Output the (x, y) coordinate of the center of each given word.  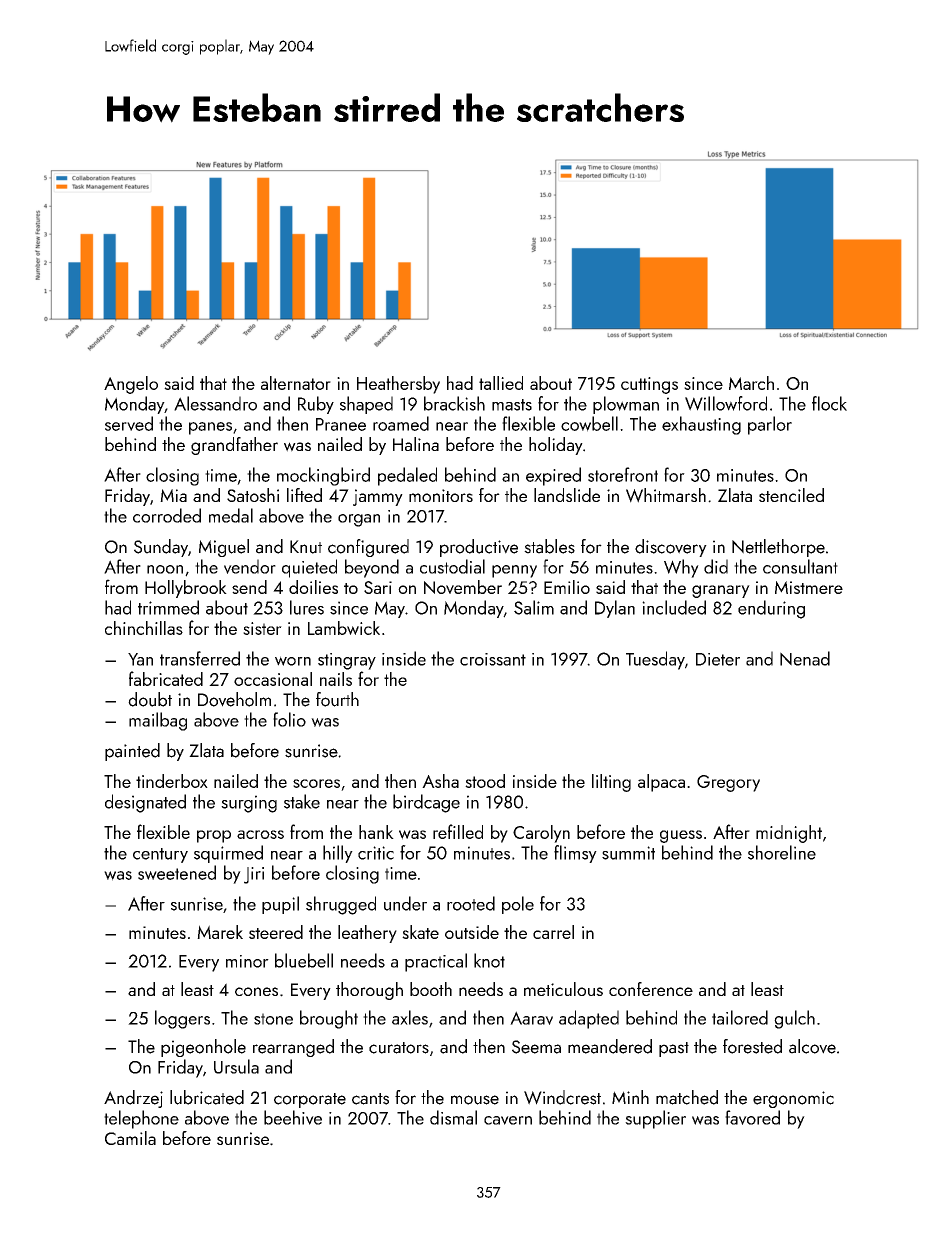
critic (376, 853)
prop (214, 836)
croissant (493, 659)
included (674, 607)
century (160, 855)
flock (829, 403)
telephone (141, 1119)
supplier (655, 1119)
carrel (553, 932)
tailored (740, 1017)
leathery (367, 934)
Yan (140, 659)
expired (553, 476)
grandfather (234, 446)
